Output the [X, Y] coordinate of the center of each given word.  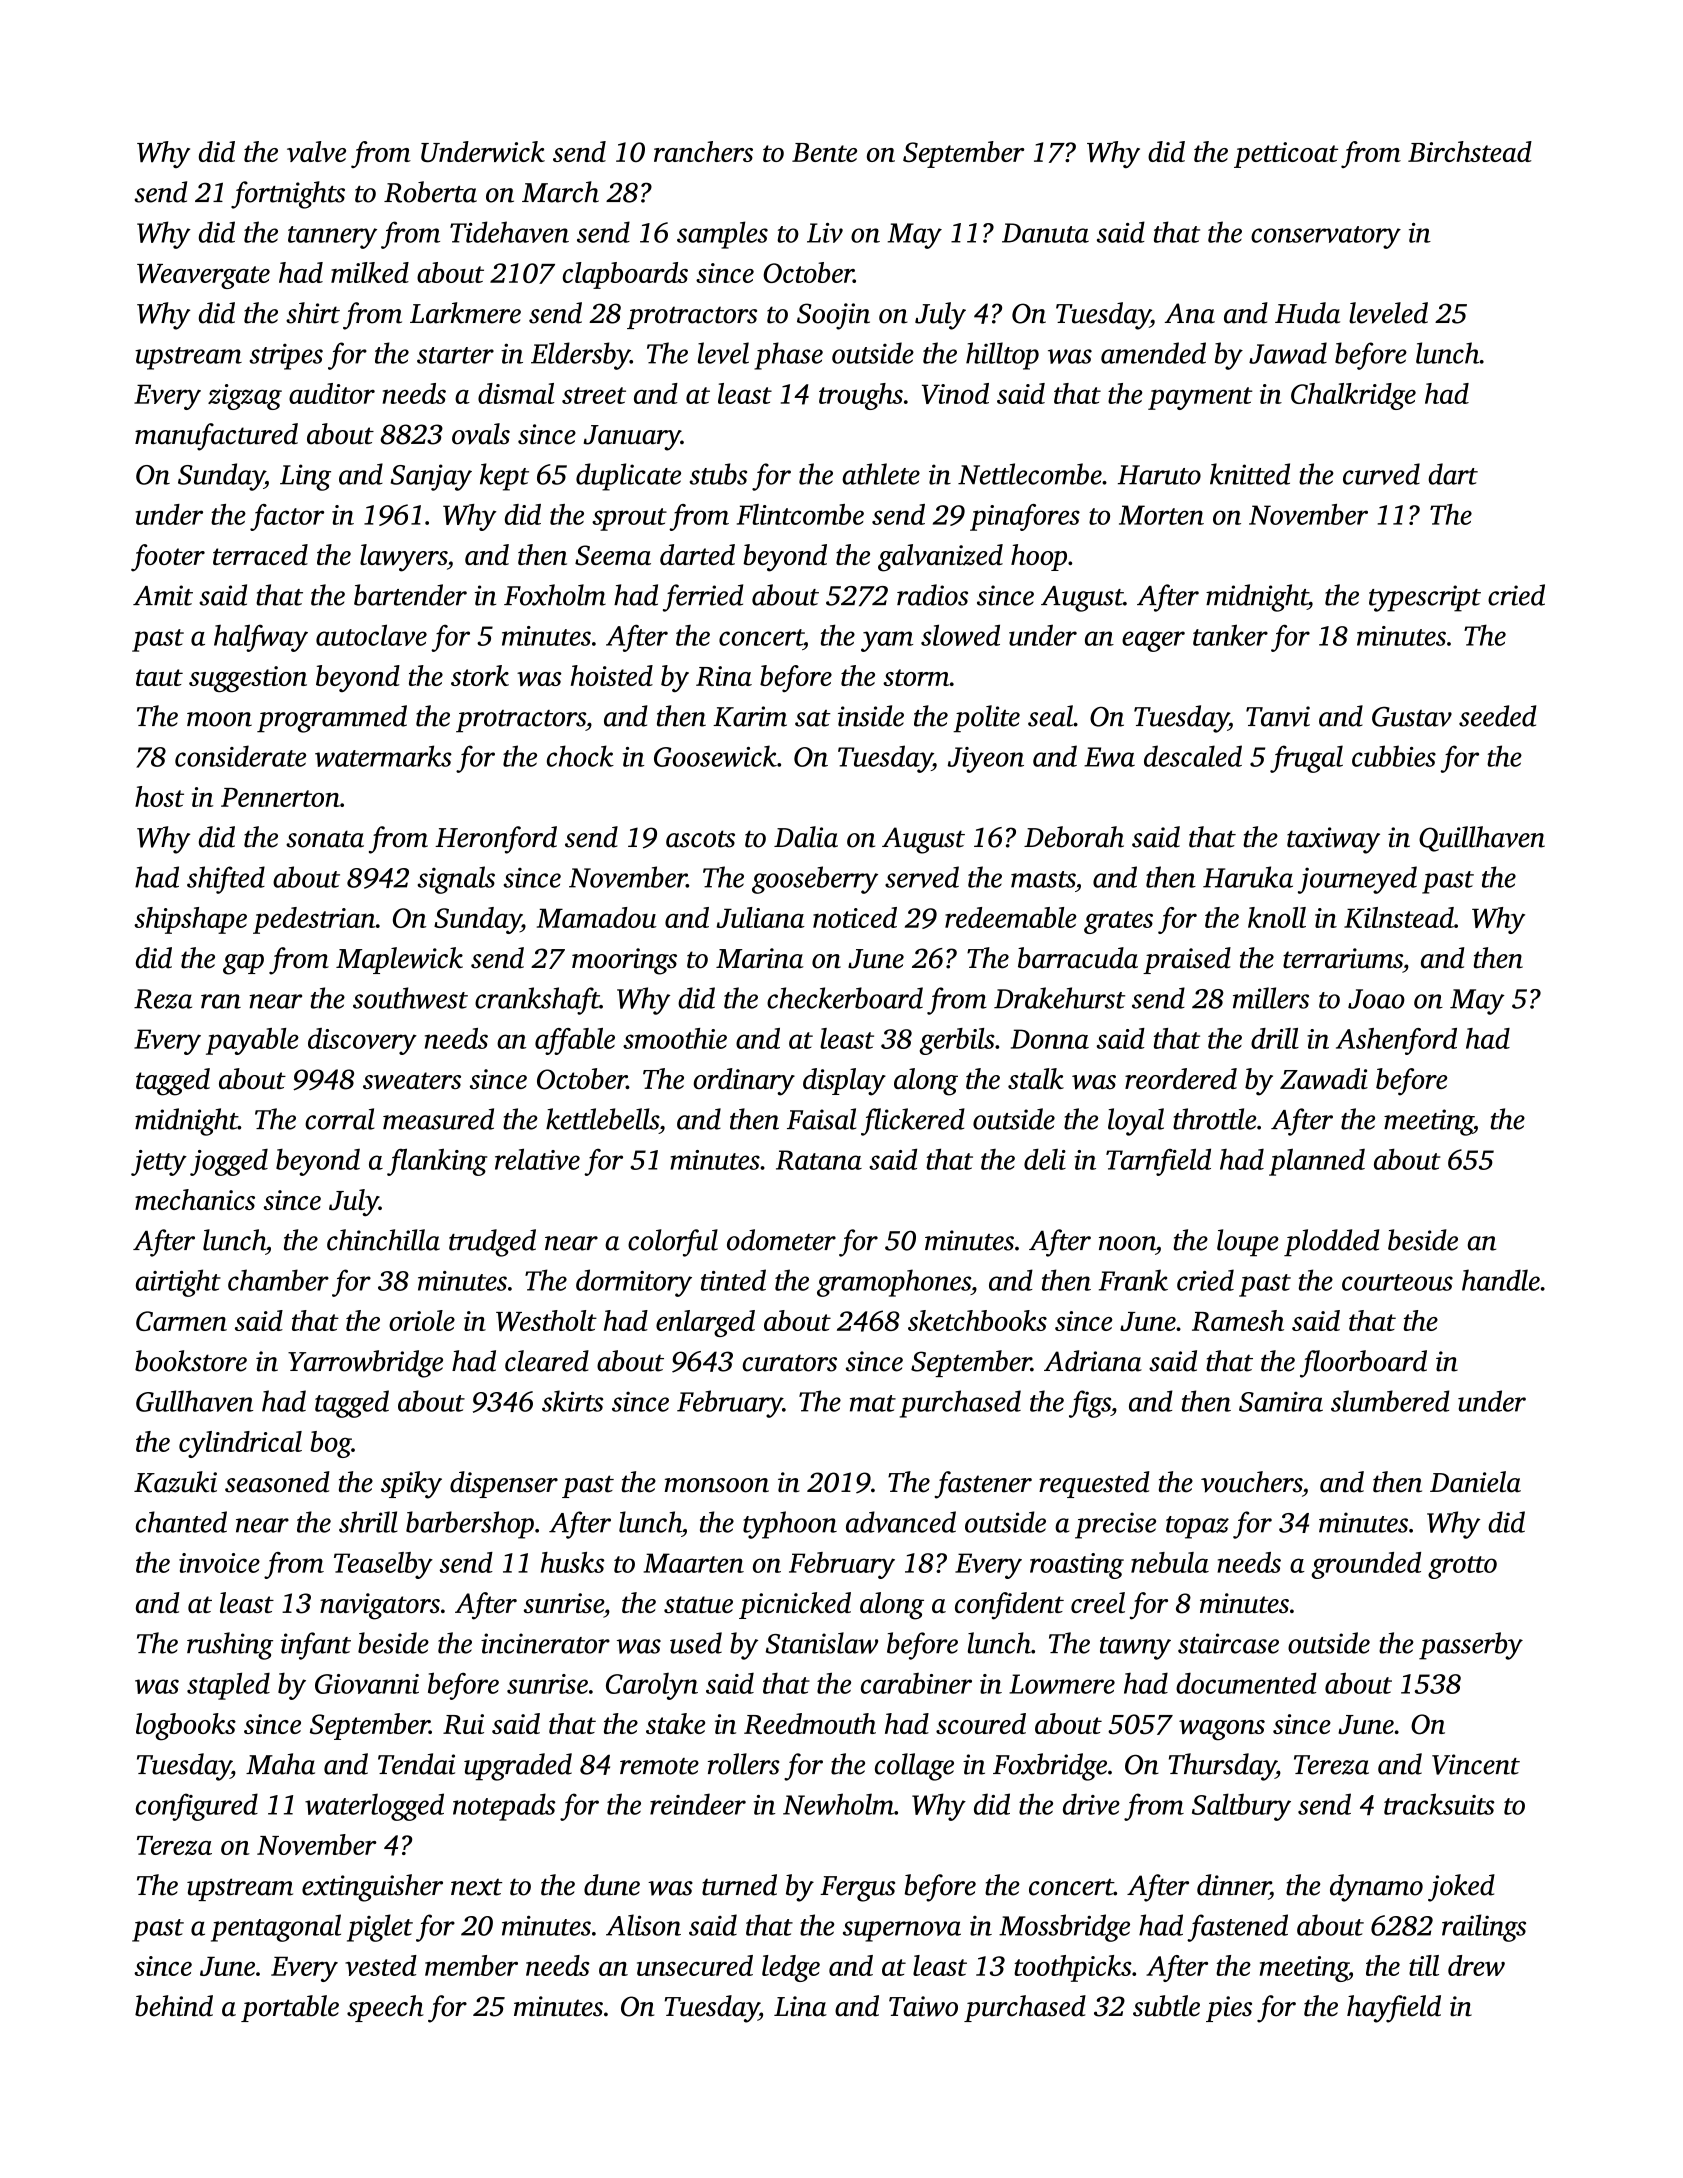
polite [986, 719]
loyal [1136, 1122]
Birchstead [1470, 151]
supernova [902, 1931]
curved [1381, 474]
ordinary [744, 1082]
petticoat [1286, 155]
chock [580, 756]
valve [316, 151]
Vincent [1476, 1764]
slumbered [1390, 1401]
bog [331, 1444]
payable [252, 1041]
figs [1090, 1404]
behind [174, 2006]
